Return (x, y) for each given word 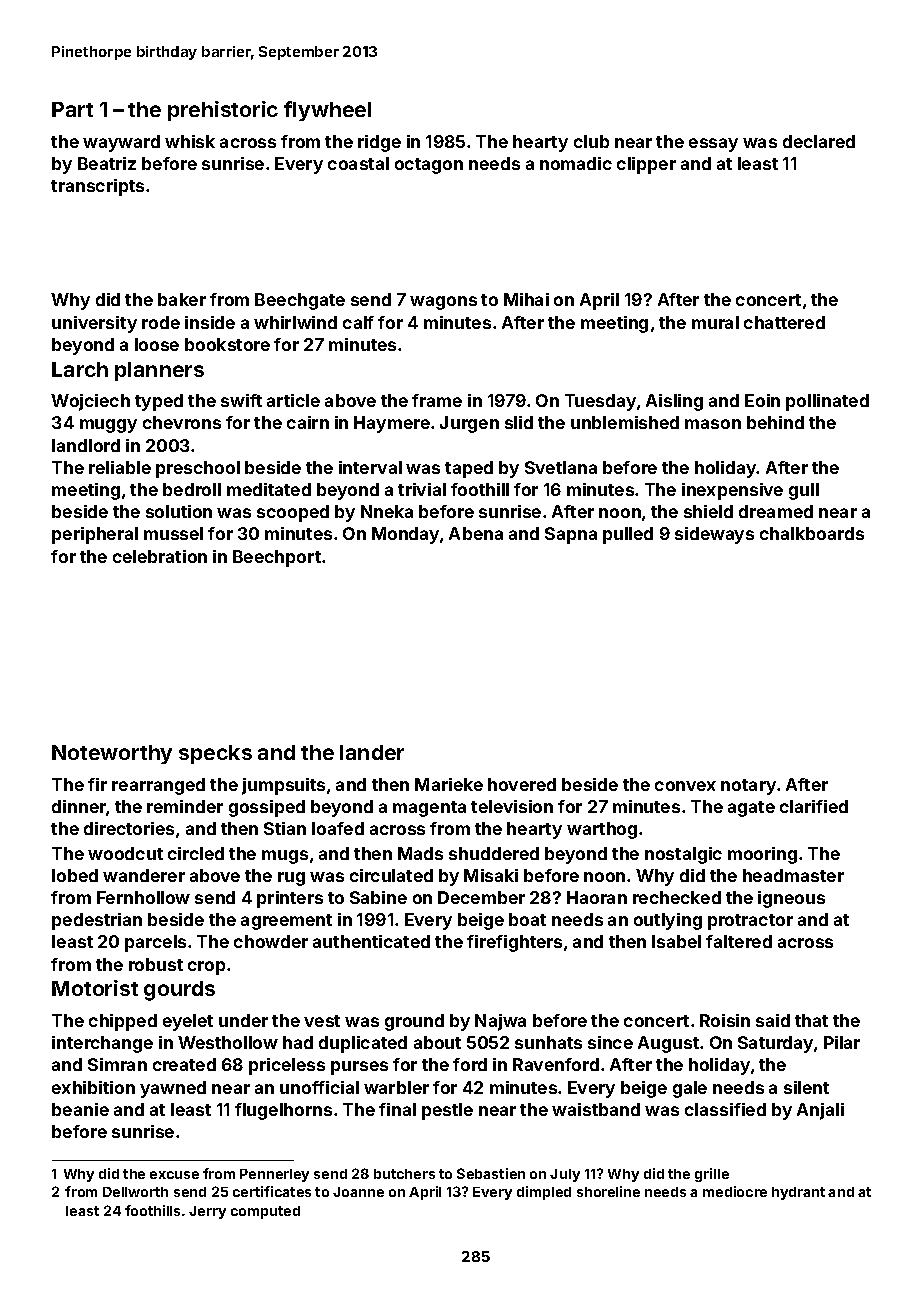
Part (72, 109)
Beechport (277, 558)
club (591, 141)
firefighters (514, 943)
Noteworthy (112, 754)
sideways (714, 535)
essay (713, 145)
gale (690, 1089)
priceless (287, 1066)
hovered (522, 784)
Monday (405, 535)
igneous (791, 899)
